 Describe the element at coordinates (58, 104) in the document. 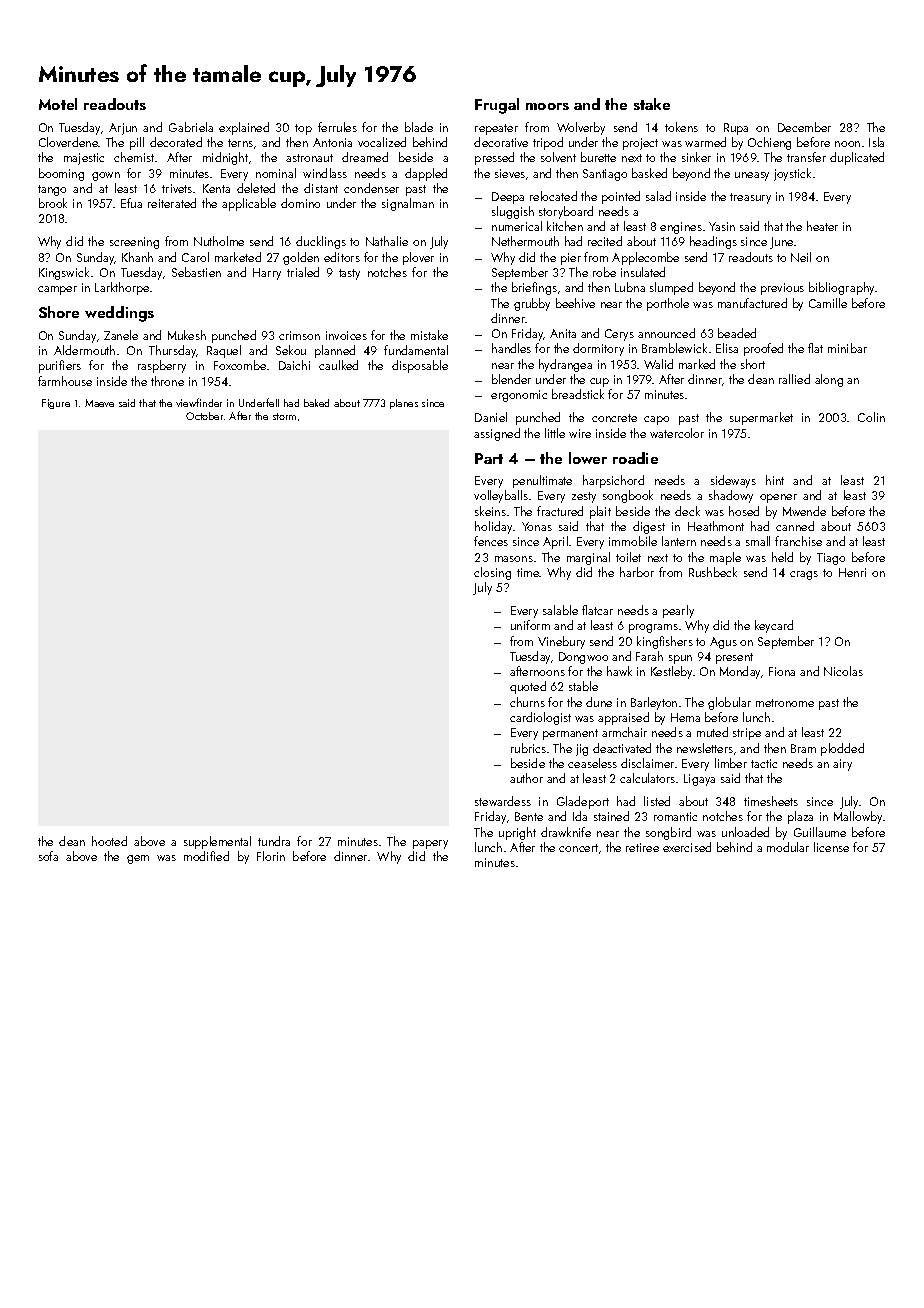

I see `Motel` at that location.
